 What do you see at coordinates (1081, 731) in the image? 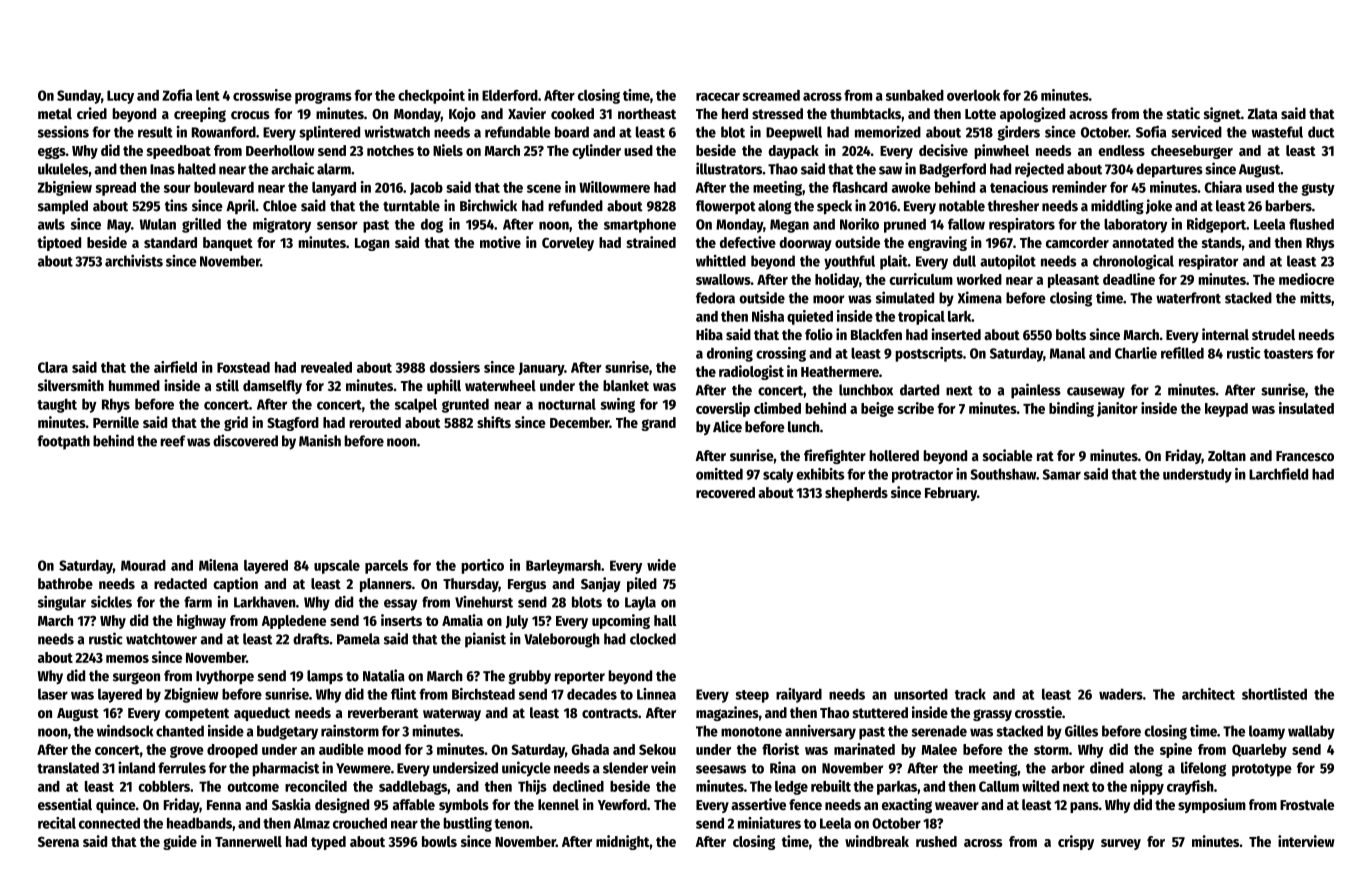
I see `Gilles` at bounding box center [1081, 731].
